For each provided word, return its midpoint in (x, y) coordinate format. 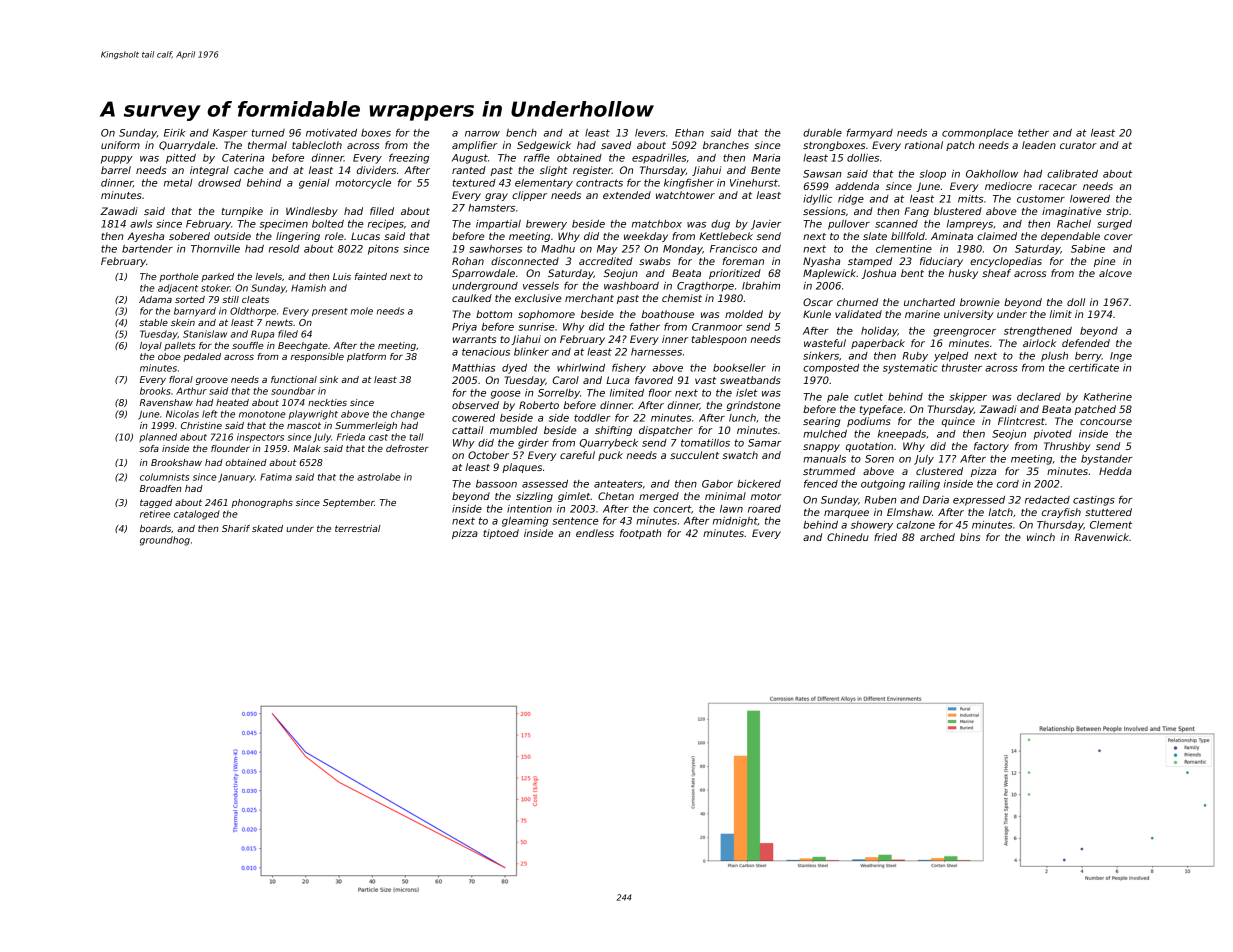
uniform (120, 145)
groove (212, 381)
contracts (599, 183)
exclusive (538, 298)
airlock (1039, 343)
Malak (307, 448)
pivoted (1053, 435)
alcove (1115, 273)
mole (362, 311)
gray (496, 197)
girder (533, 444)
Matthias (474, 368)
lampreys (970, 225)
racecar (1058, 187)
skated (267, 528)
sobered (189, 236)
